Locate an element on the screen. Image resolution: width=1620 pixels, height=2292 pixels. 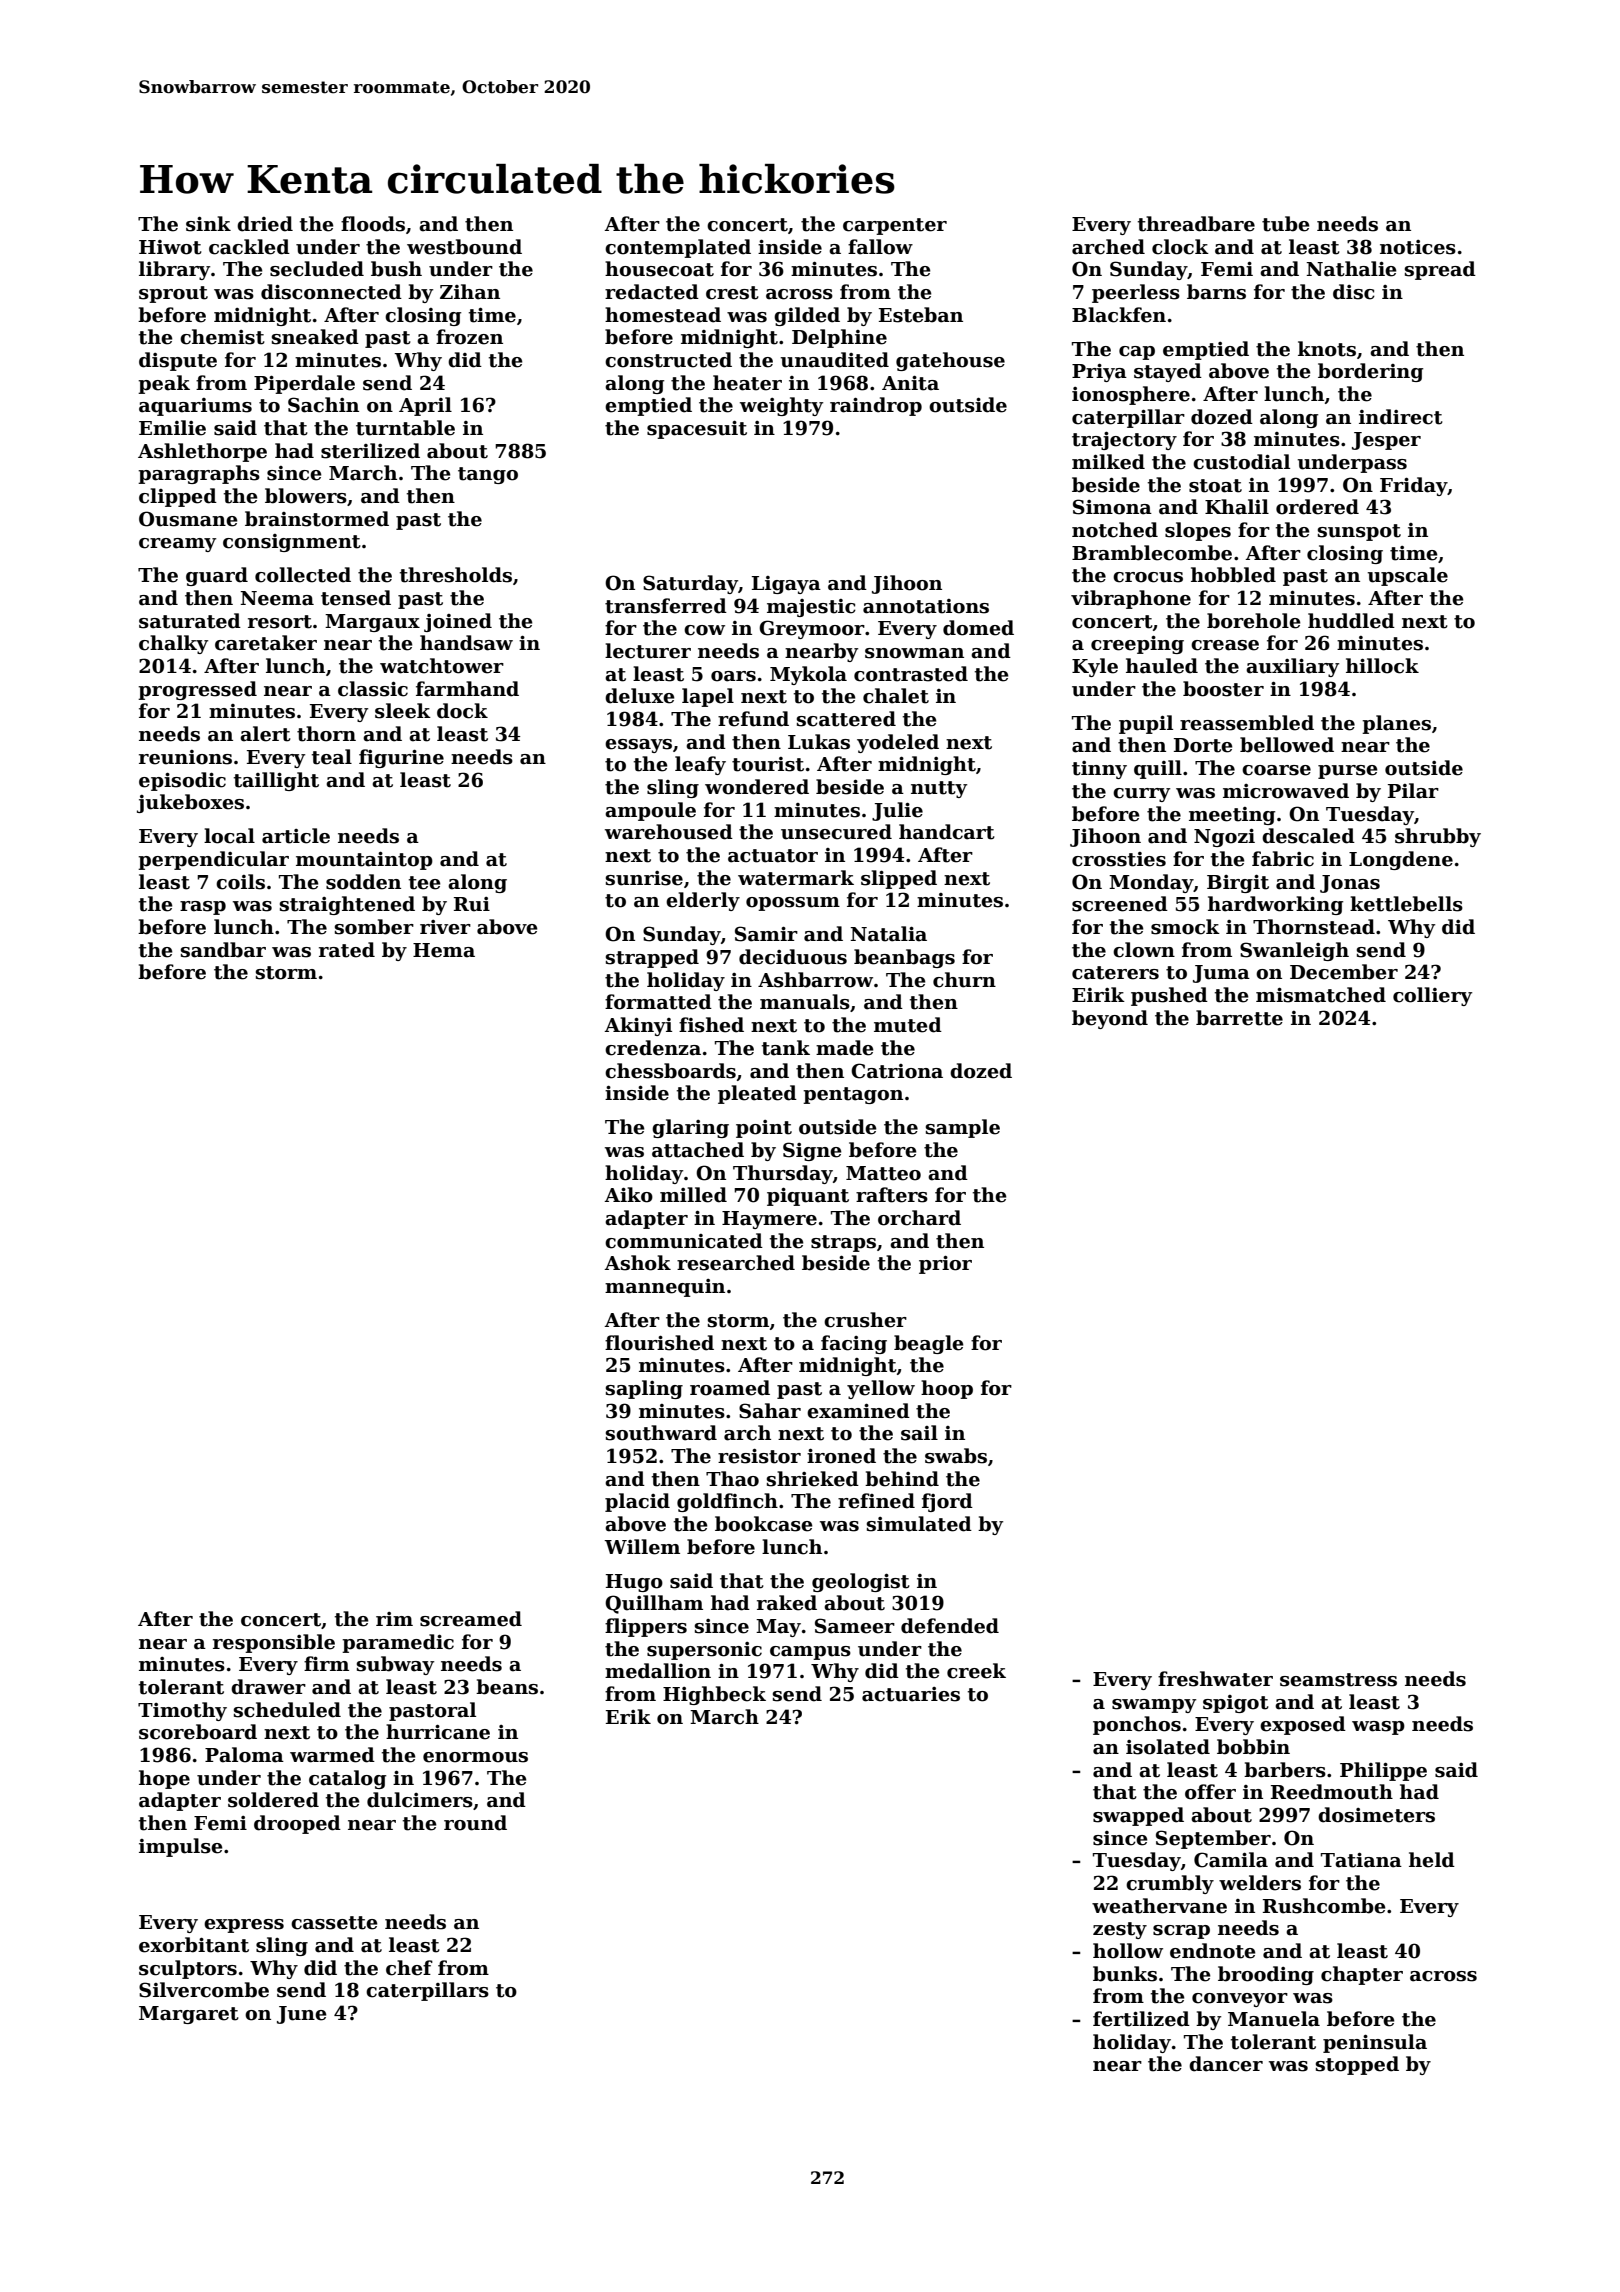
June is located at coordinates (302, 2015).
